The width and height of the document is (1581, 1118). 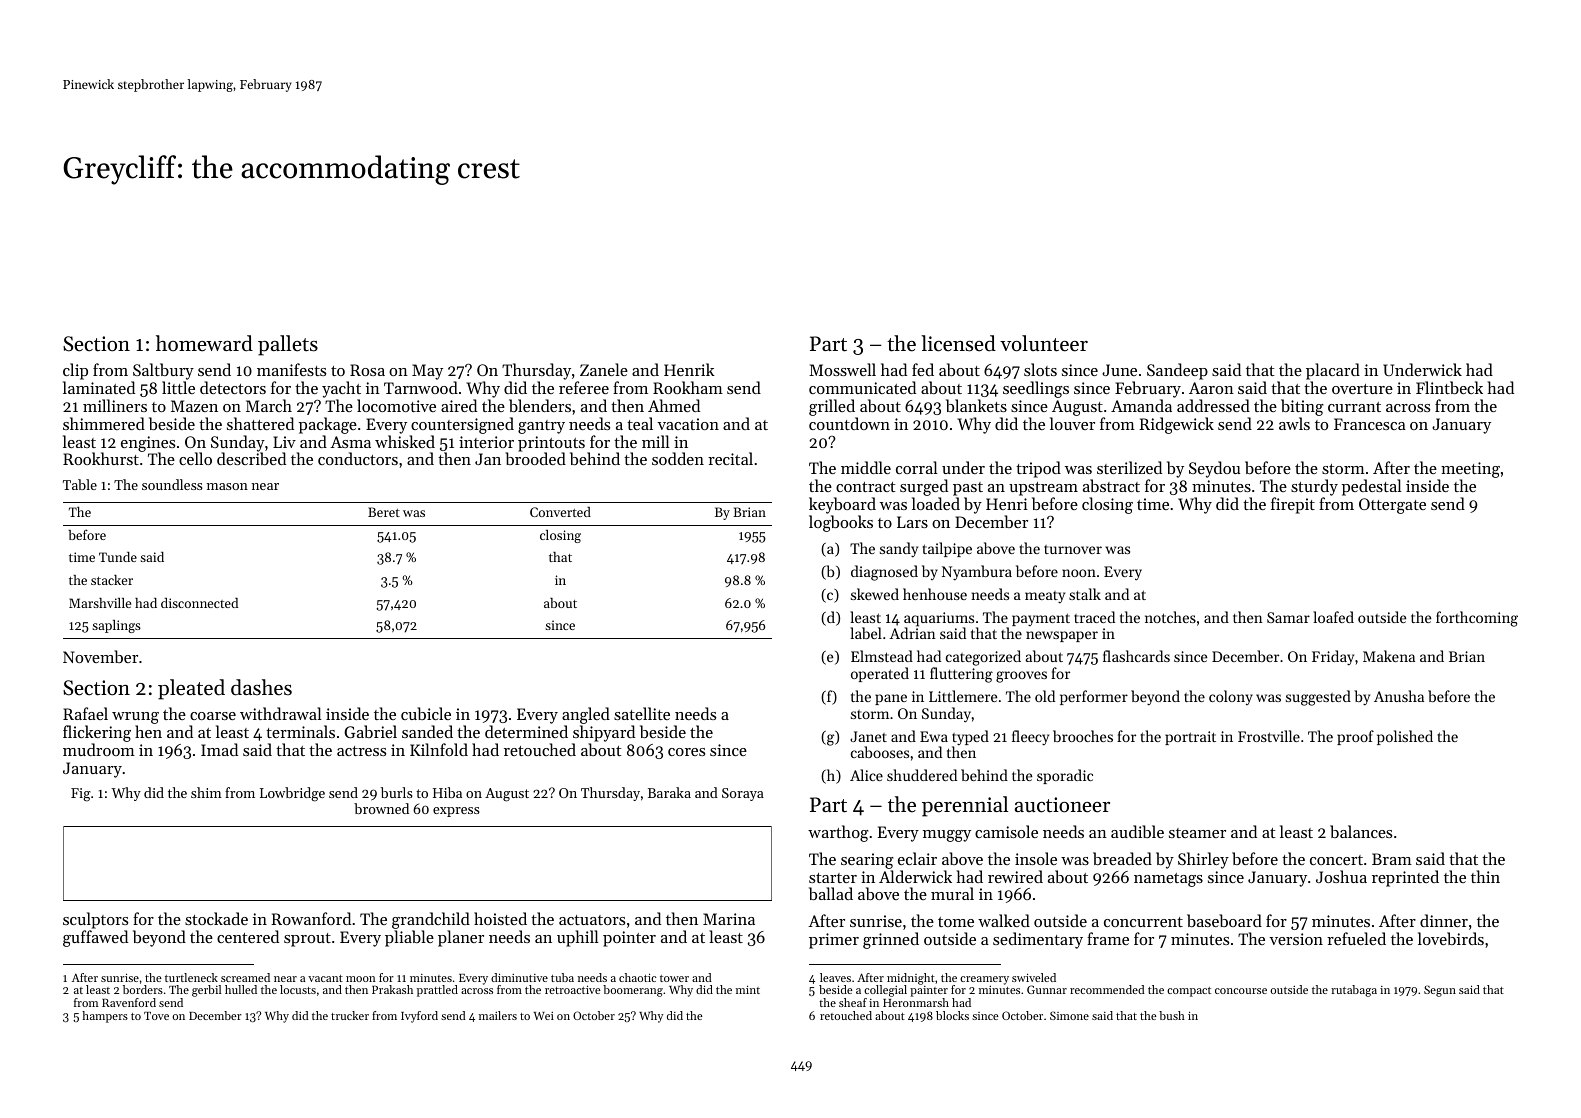 I want to click on sporadic, so click(x=1065, y=776).
